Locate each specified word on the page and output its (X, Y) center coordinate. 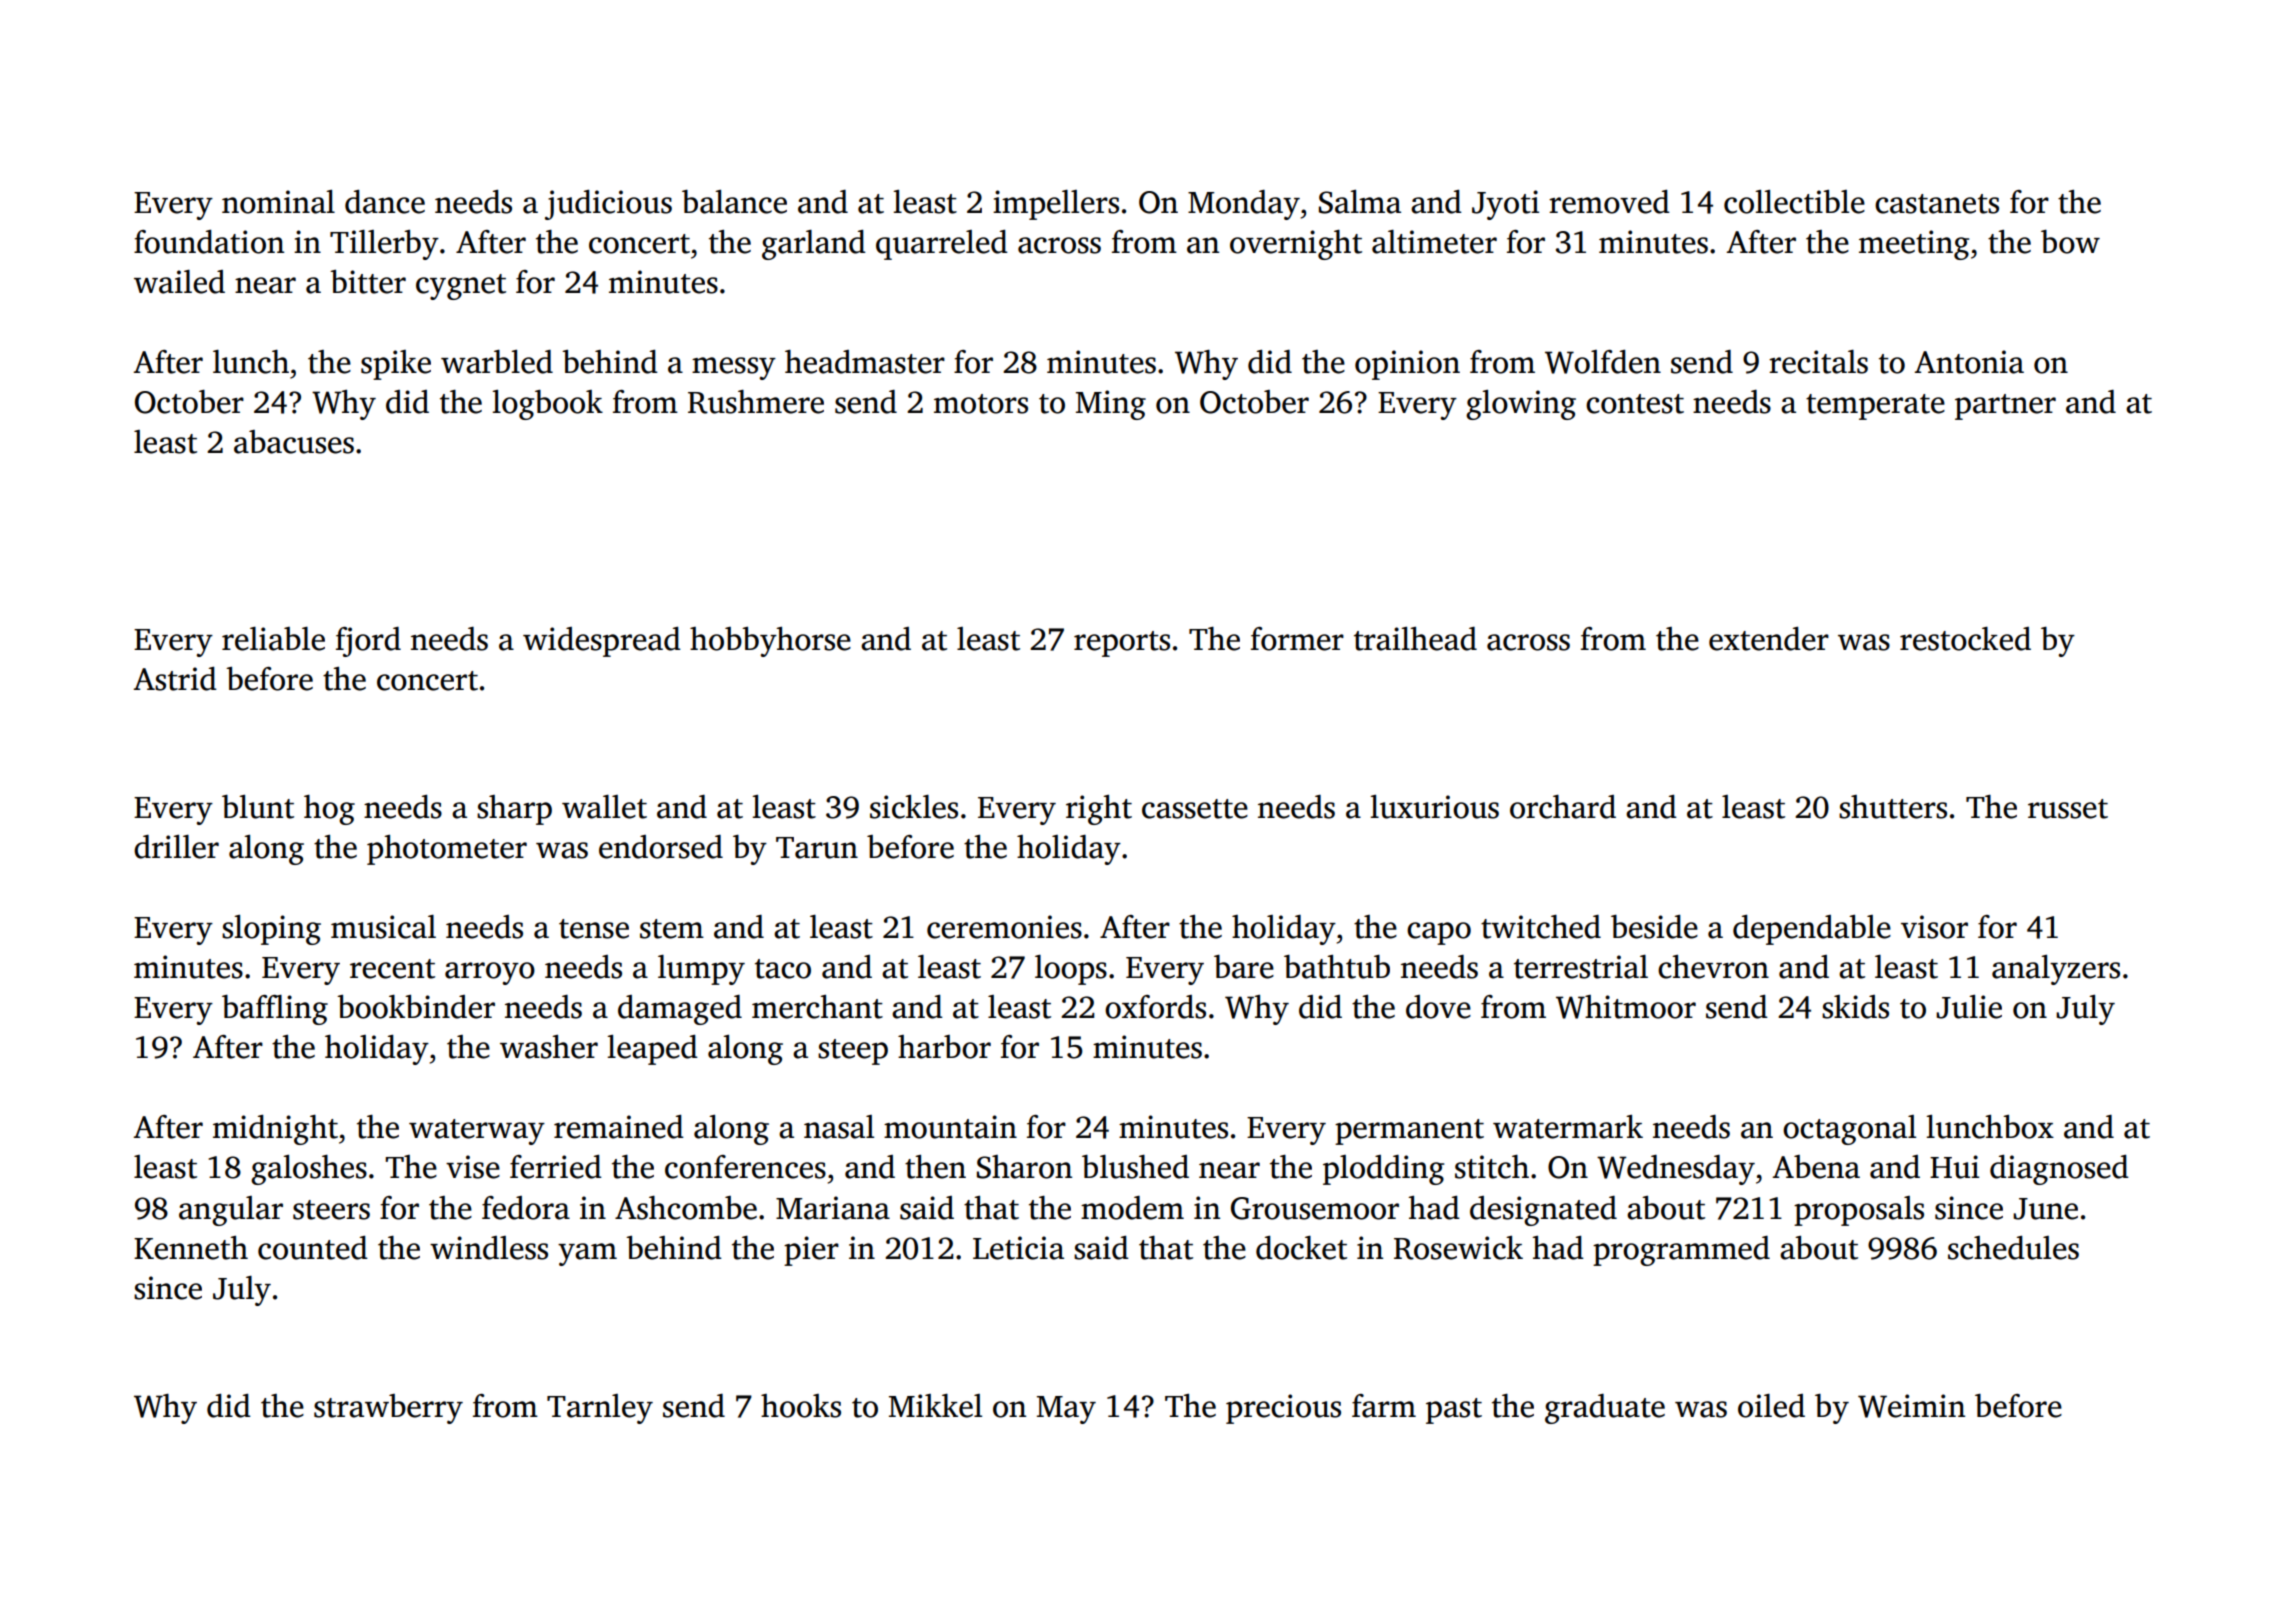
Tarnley (600, 1409)
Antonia (1969, 362)
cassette (1195, 809)
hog (329, 810)
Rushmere (756, 402)
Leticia (1018, 1248)
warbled (497, 362)
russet (2068, 809)
